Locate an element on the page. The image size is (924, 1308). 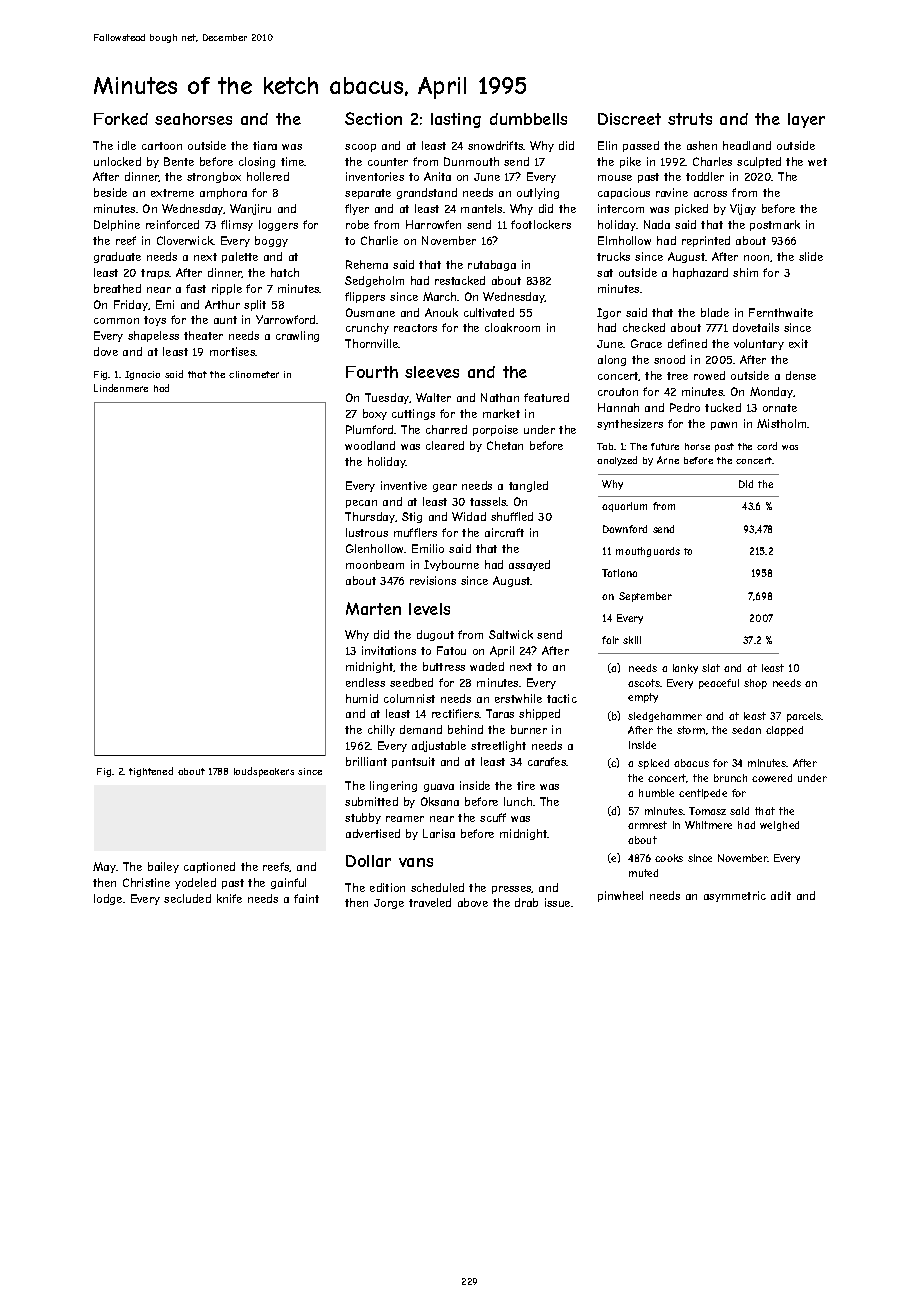
future is located at coordinates (665, 446).
